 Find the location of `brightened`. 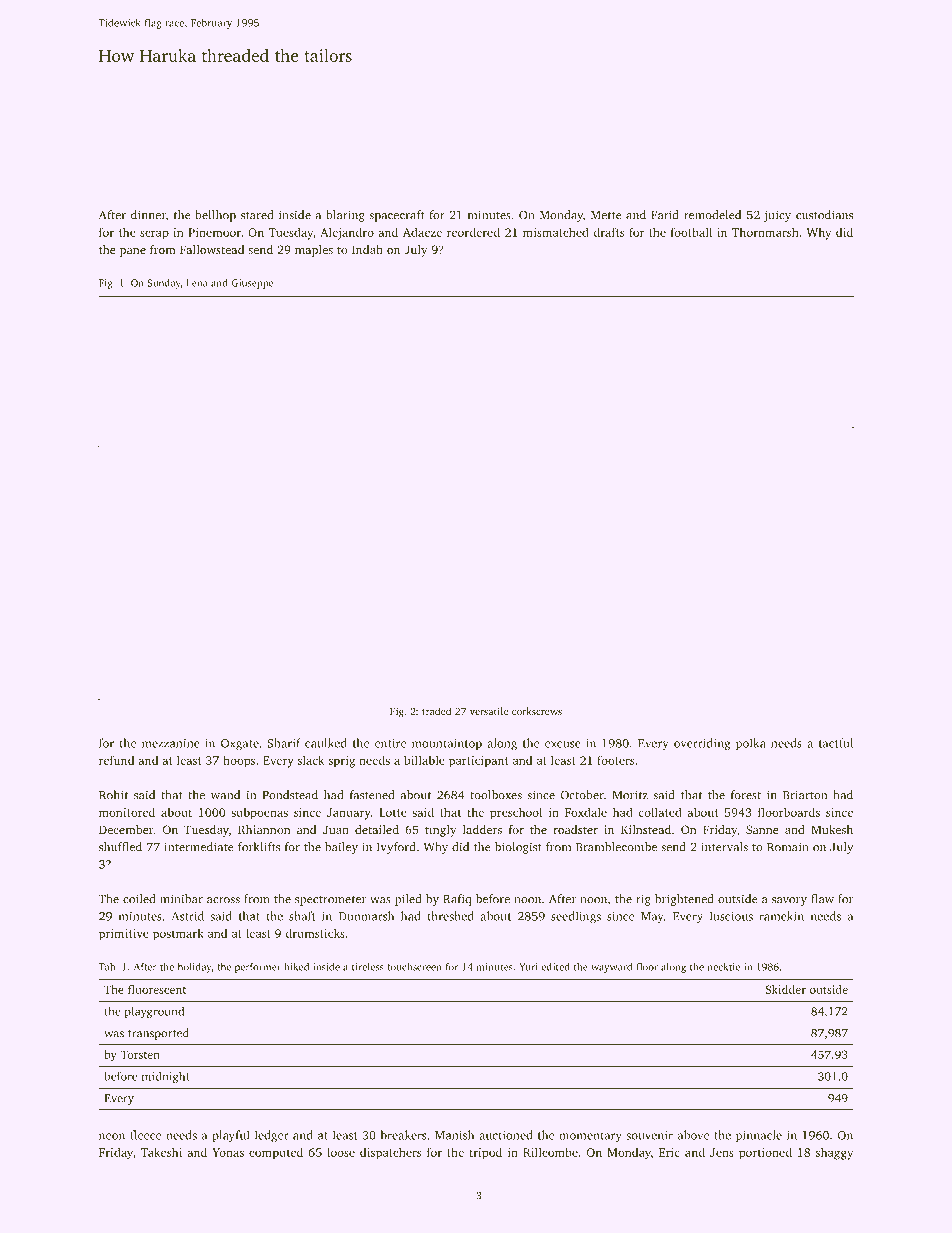

brightened is located at coordinates (684, 900).
